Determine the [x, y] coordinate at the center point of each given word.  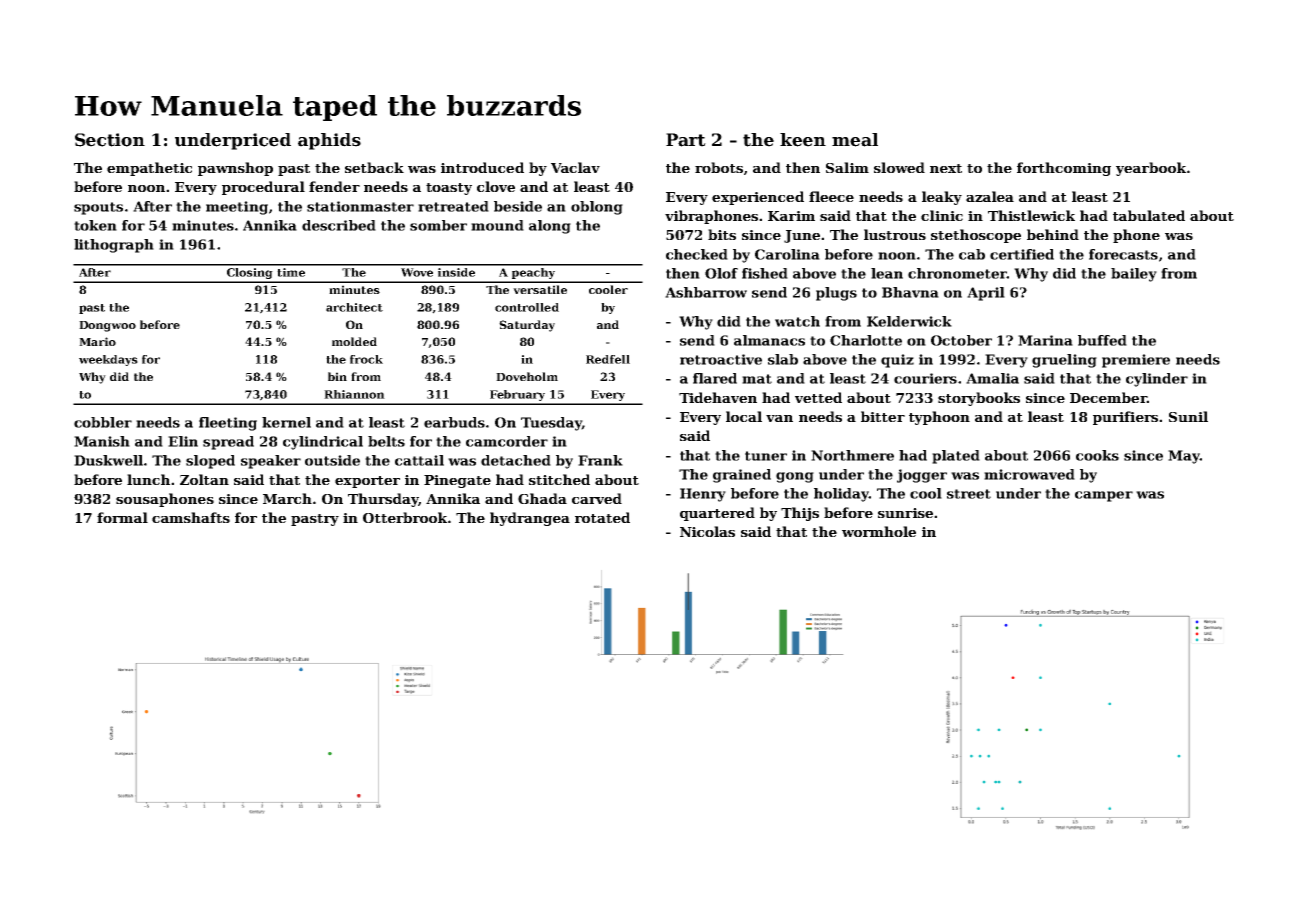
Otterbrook [405, 517]
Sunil [1188, 416]
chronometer [957, 273]
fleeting [228, 424]
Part [686, 140]
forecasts [1123, 254]
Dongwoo [107, 326]
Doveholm [527, 376]
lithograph [114, 246]
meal [855, 140]
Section [110, 140]
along [550, 227]
